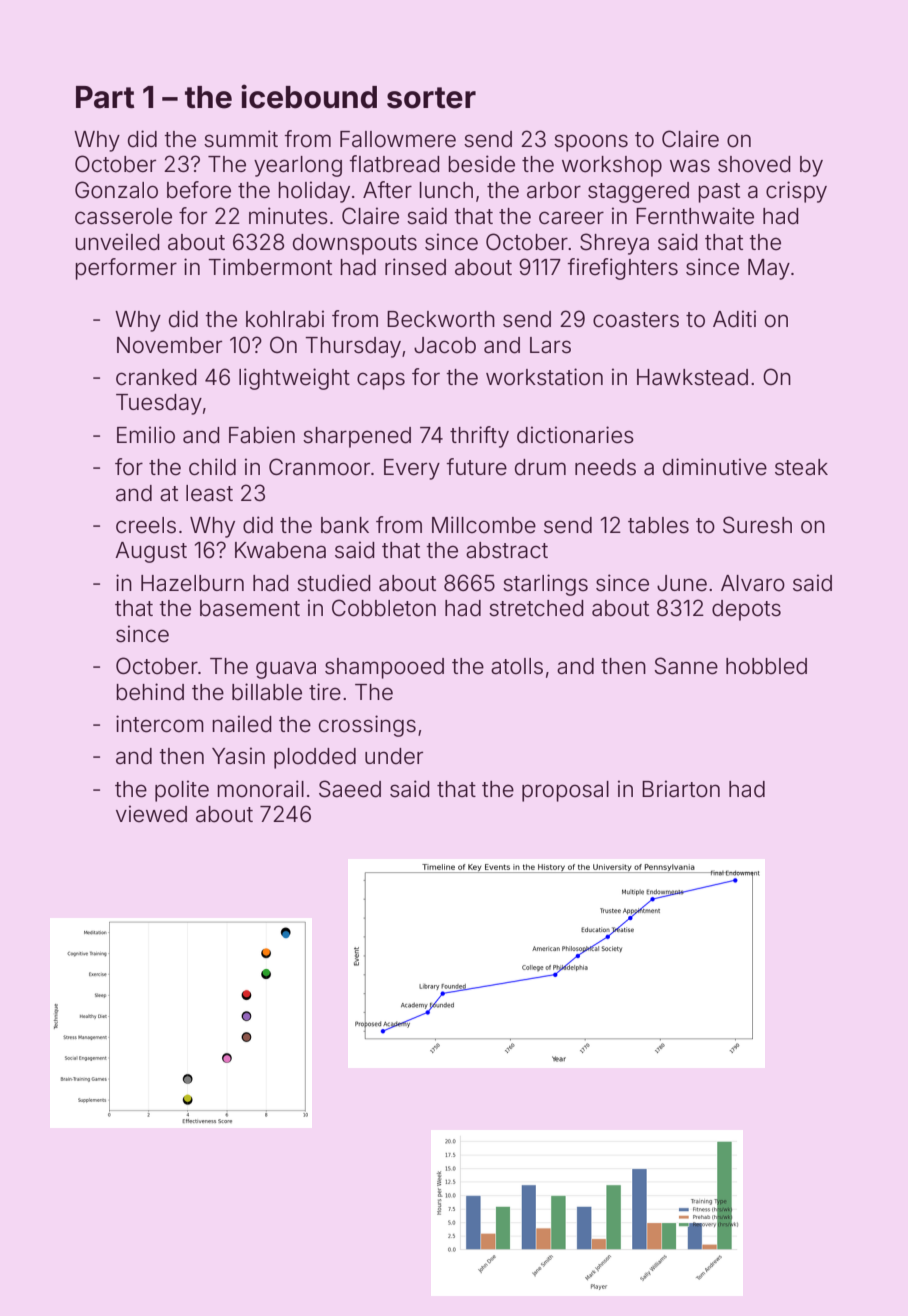 This screenshot has height=1316, width=908. I want to click on spoons, so click(591, 143).
